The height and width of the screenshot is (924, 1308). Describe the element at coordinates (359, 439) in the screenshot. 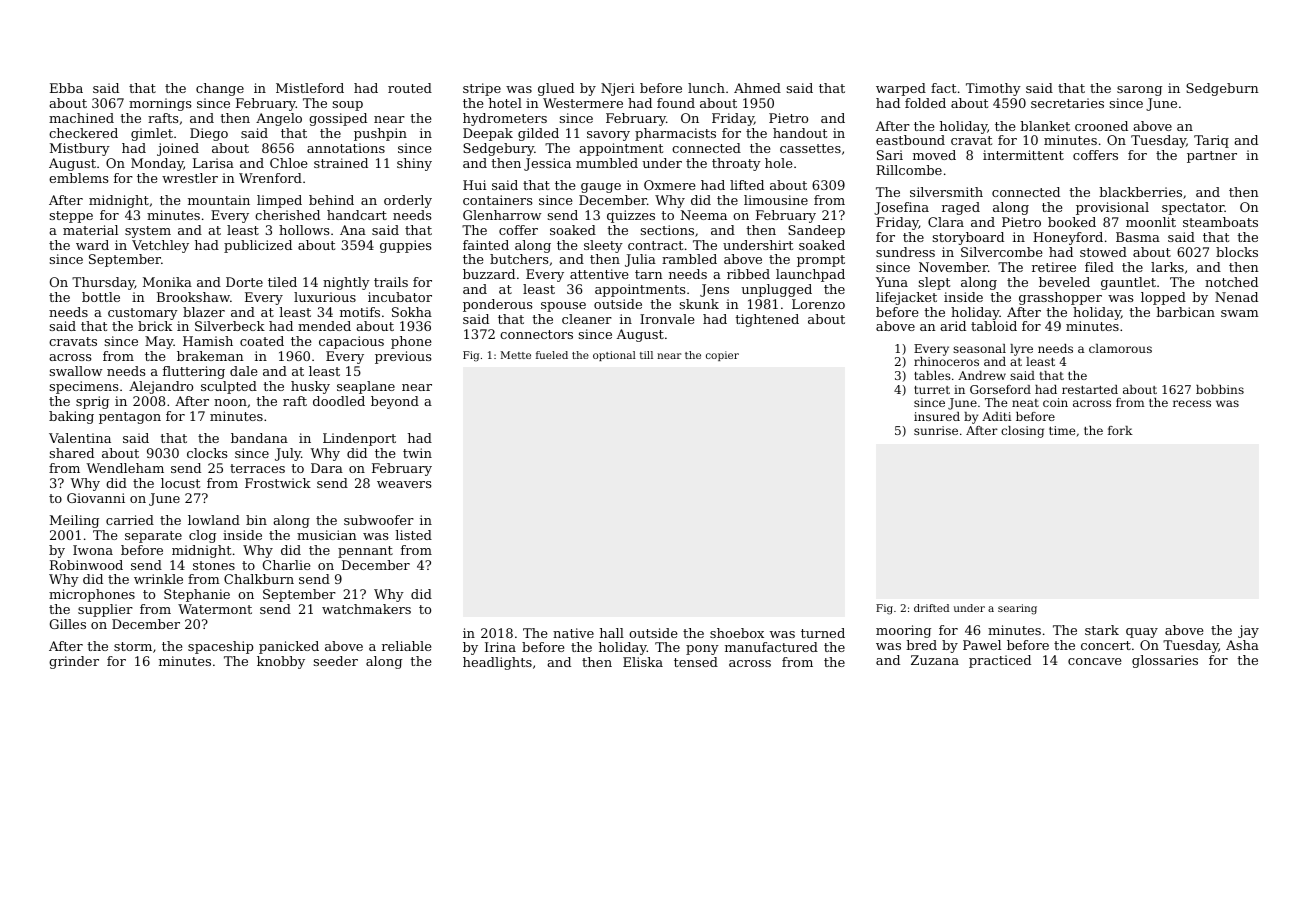

I see `Lindenport` at that location.
